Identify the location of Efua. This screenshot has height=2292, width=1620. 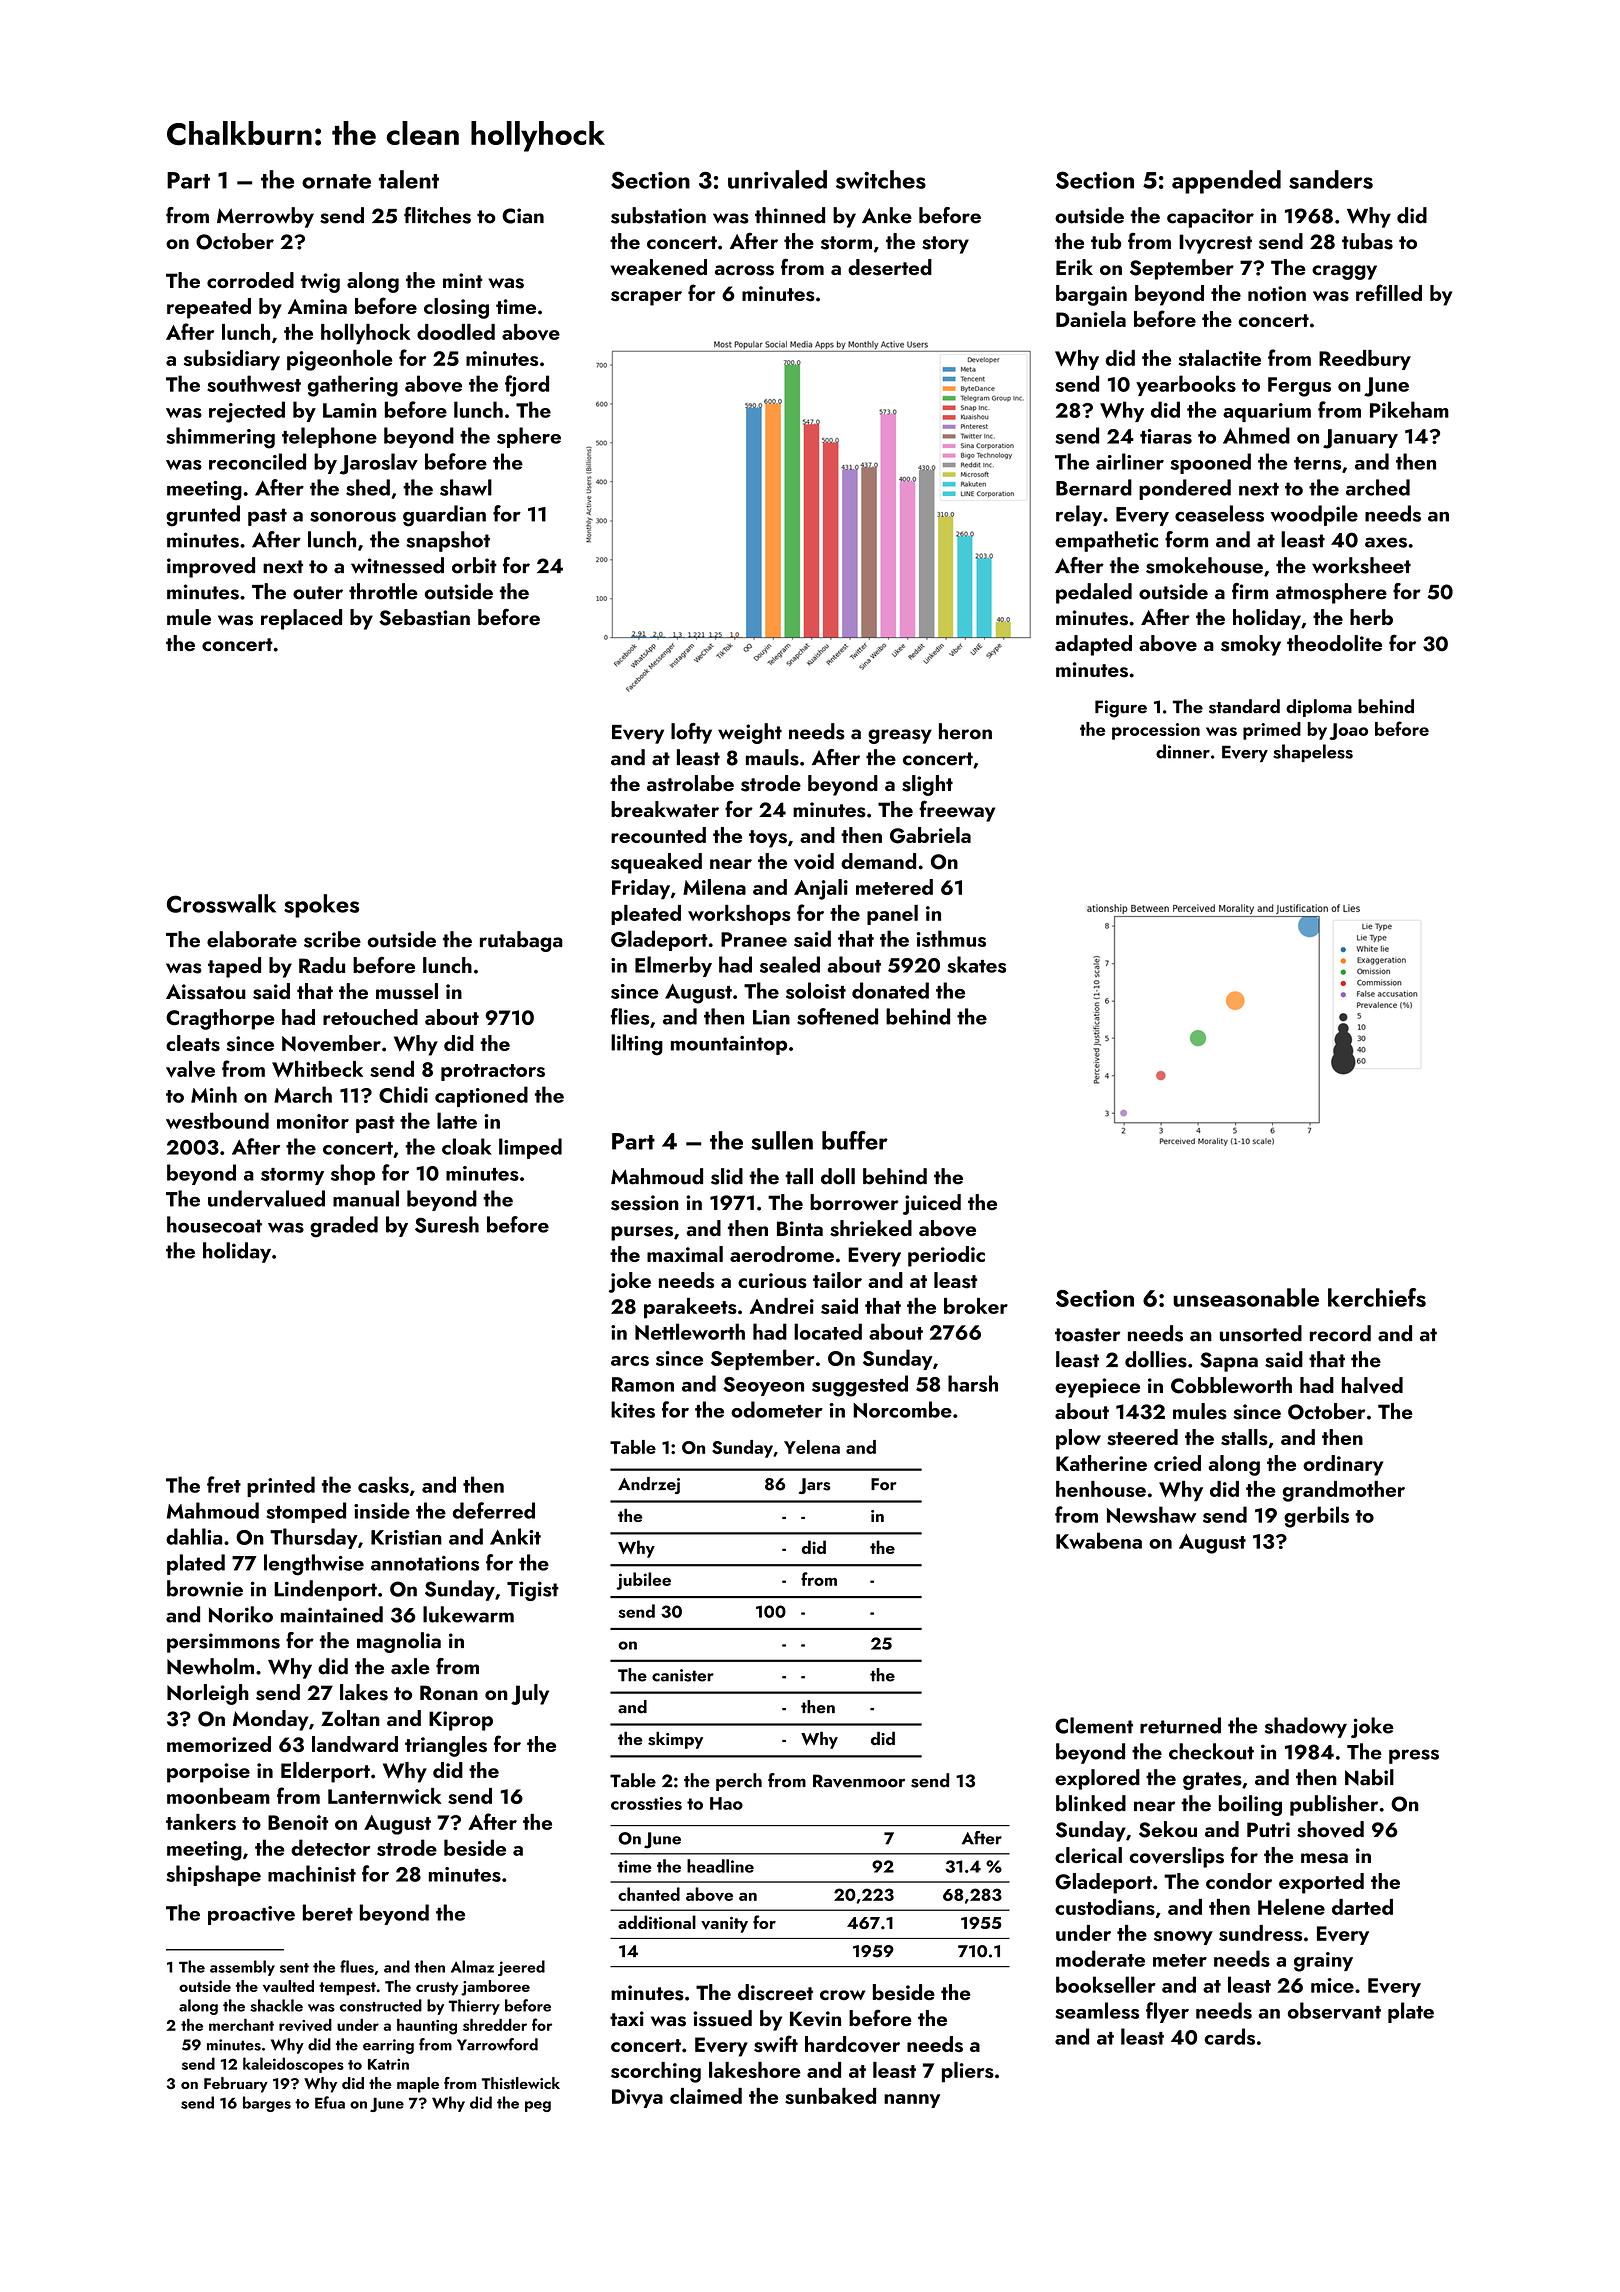
(330, 2102).
